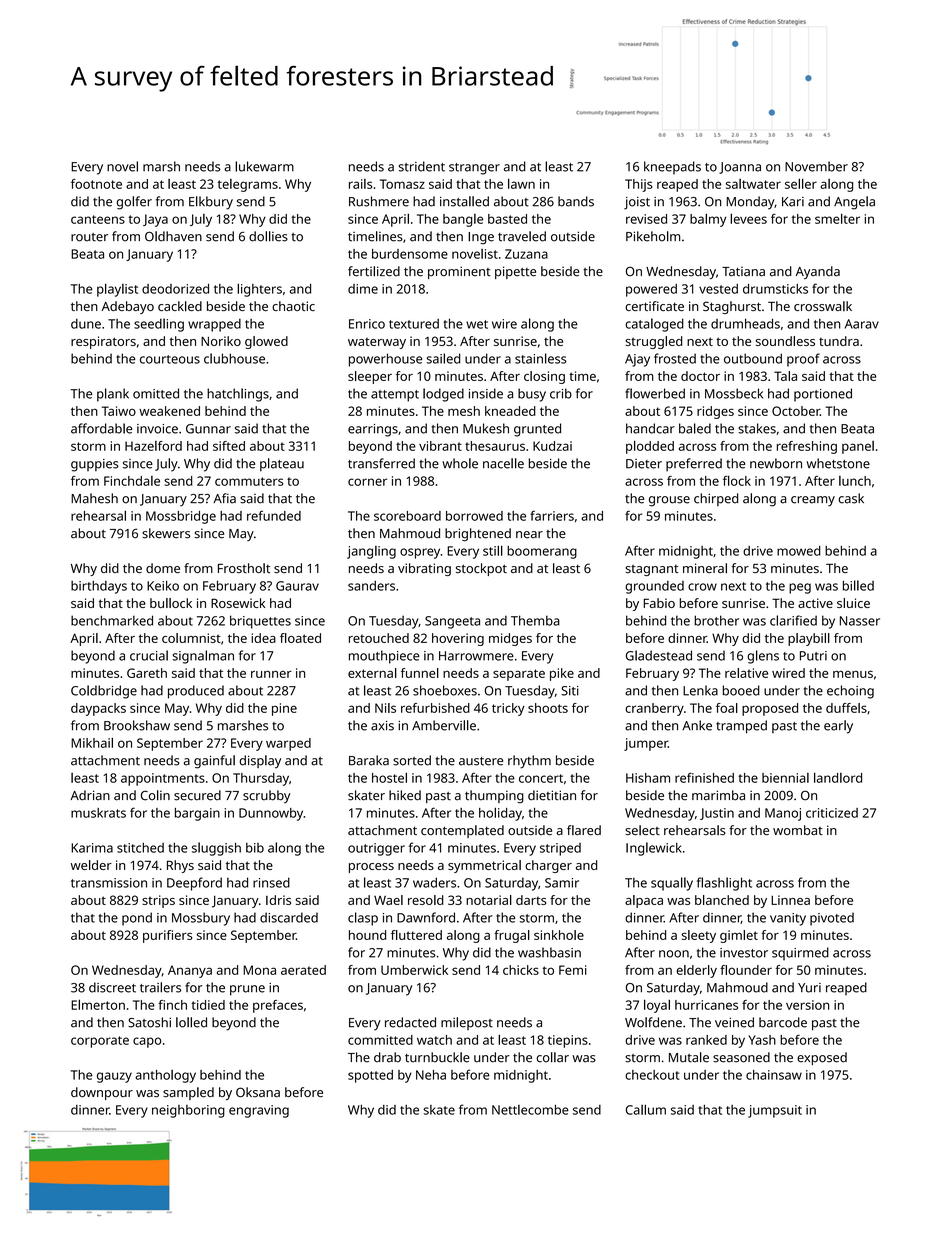 This screenshot has width=952, height=1233. I want to click on retouched, so click(379, 638).
